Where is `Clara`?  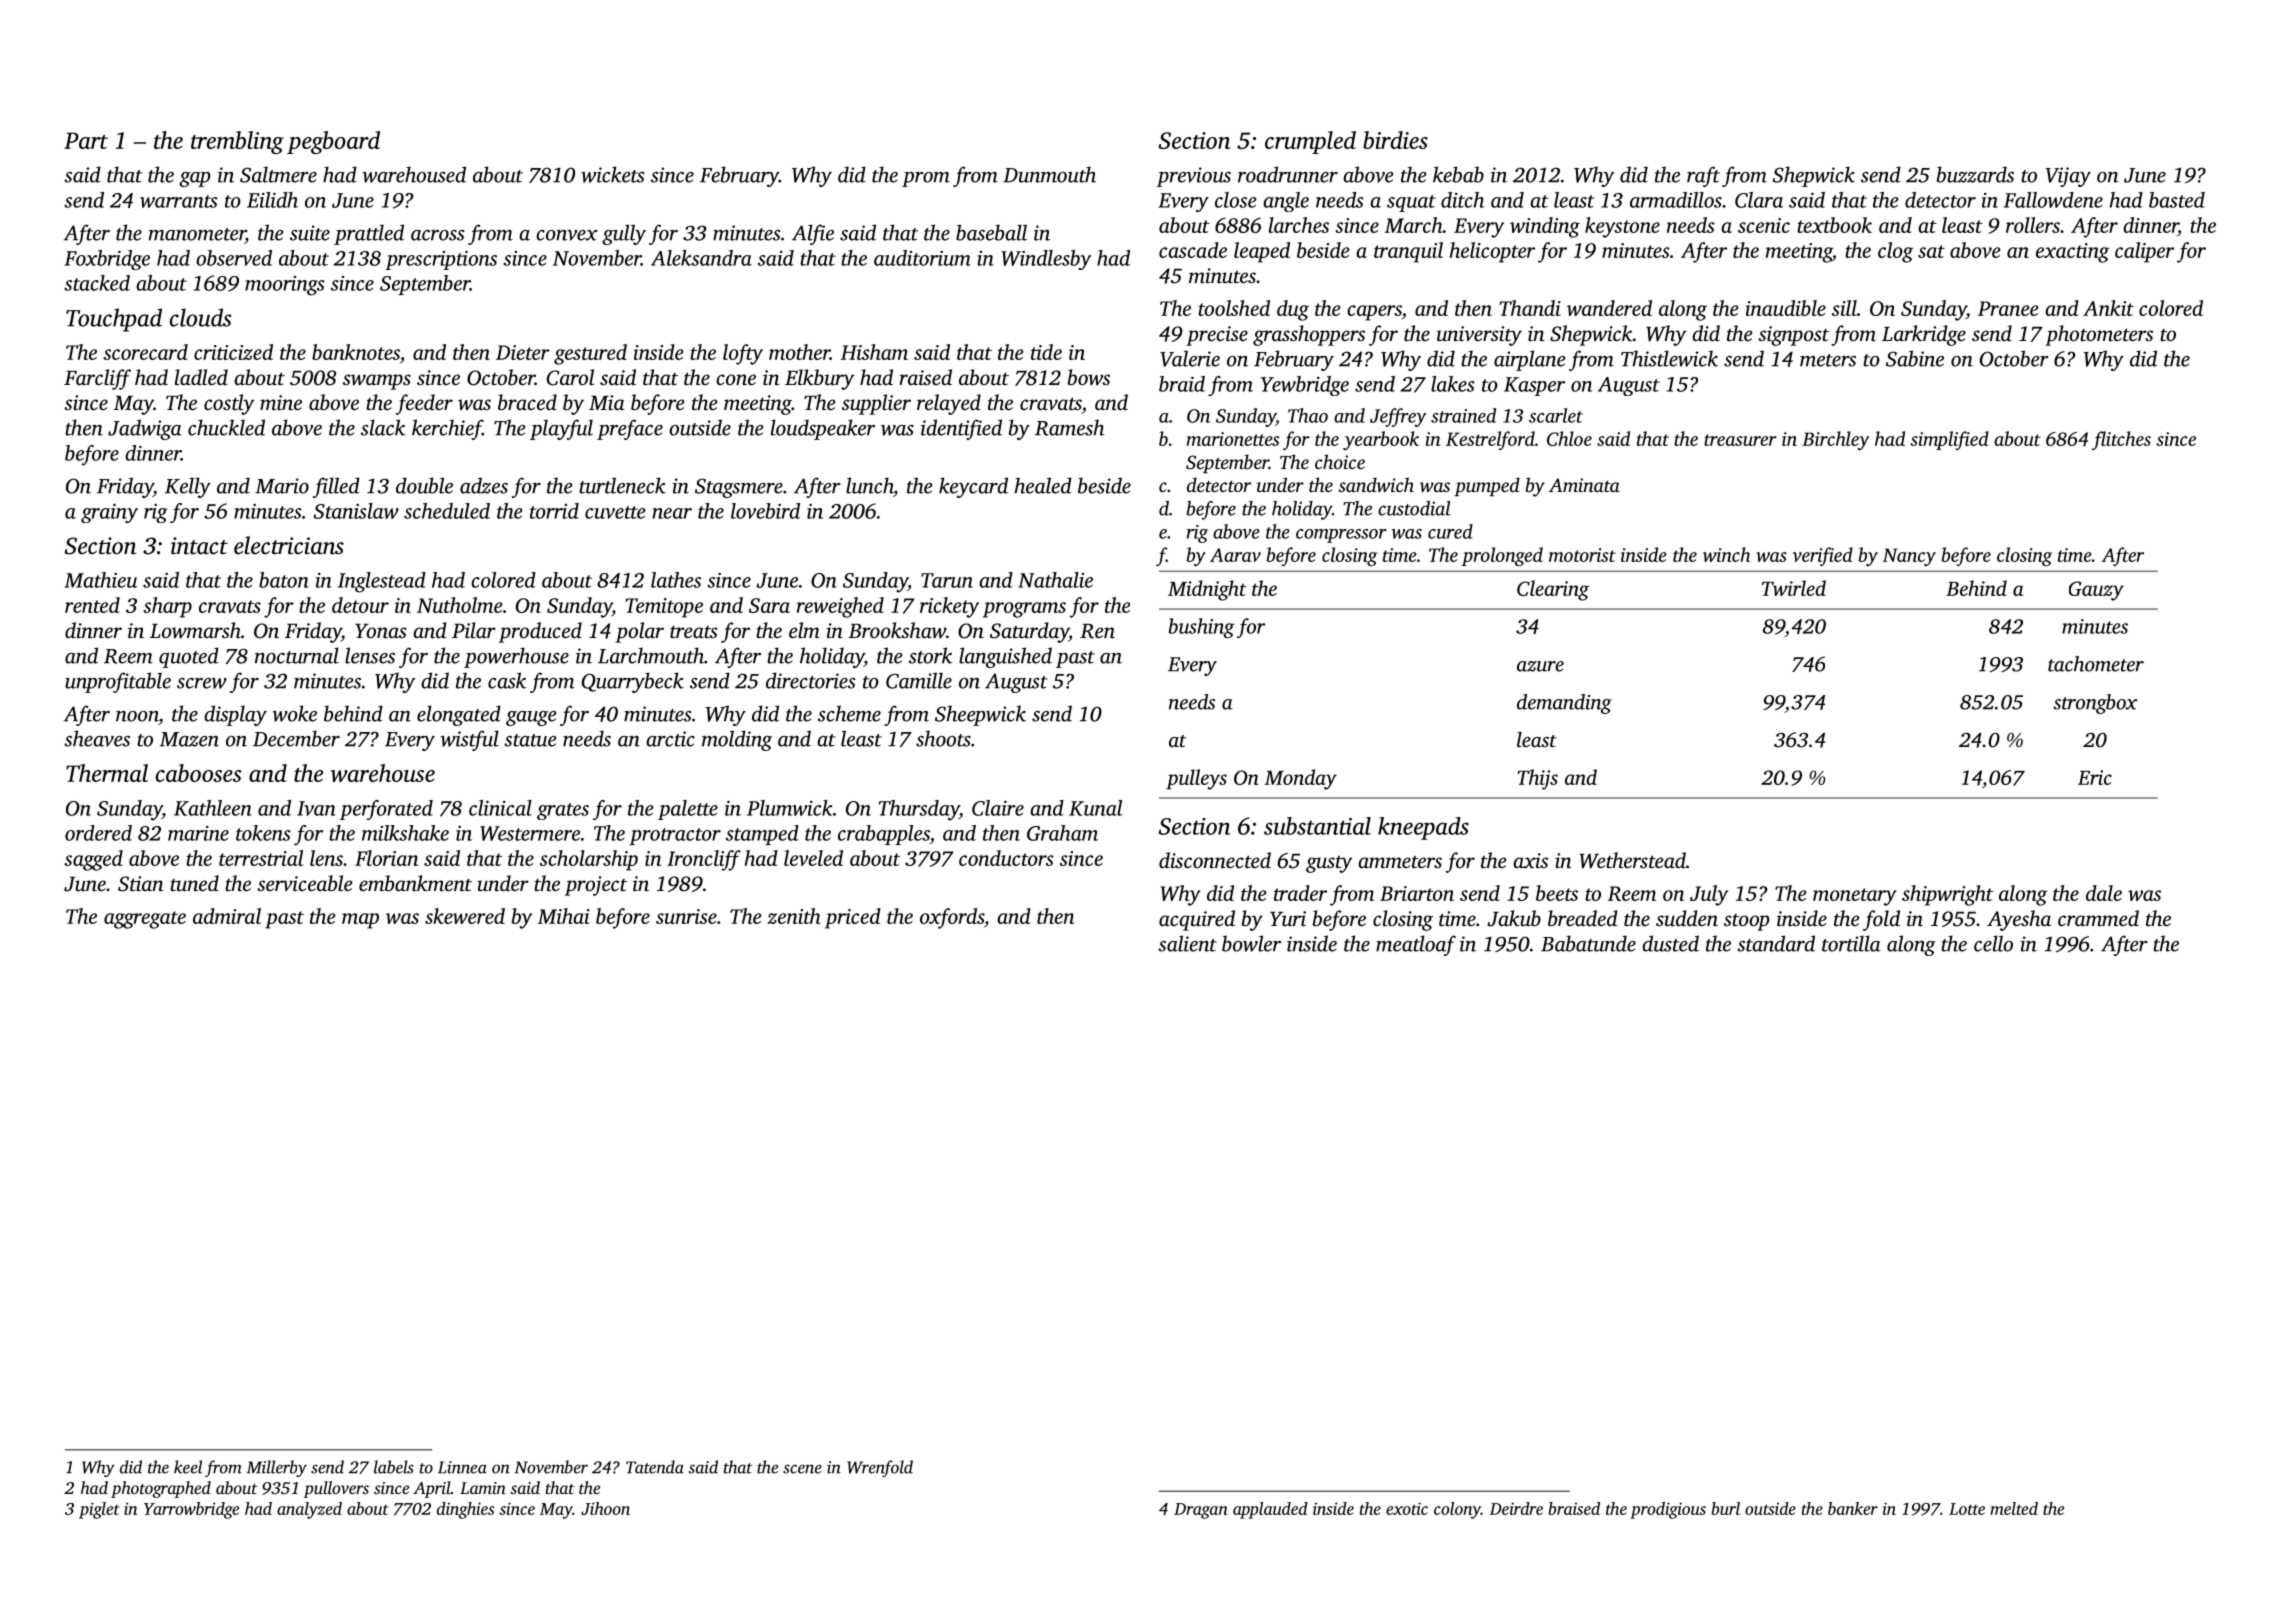
Clara is located at coordinates (1759, 200).
